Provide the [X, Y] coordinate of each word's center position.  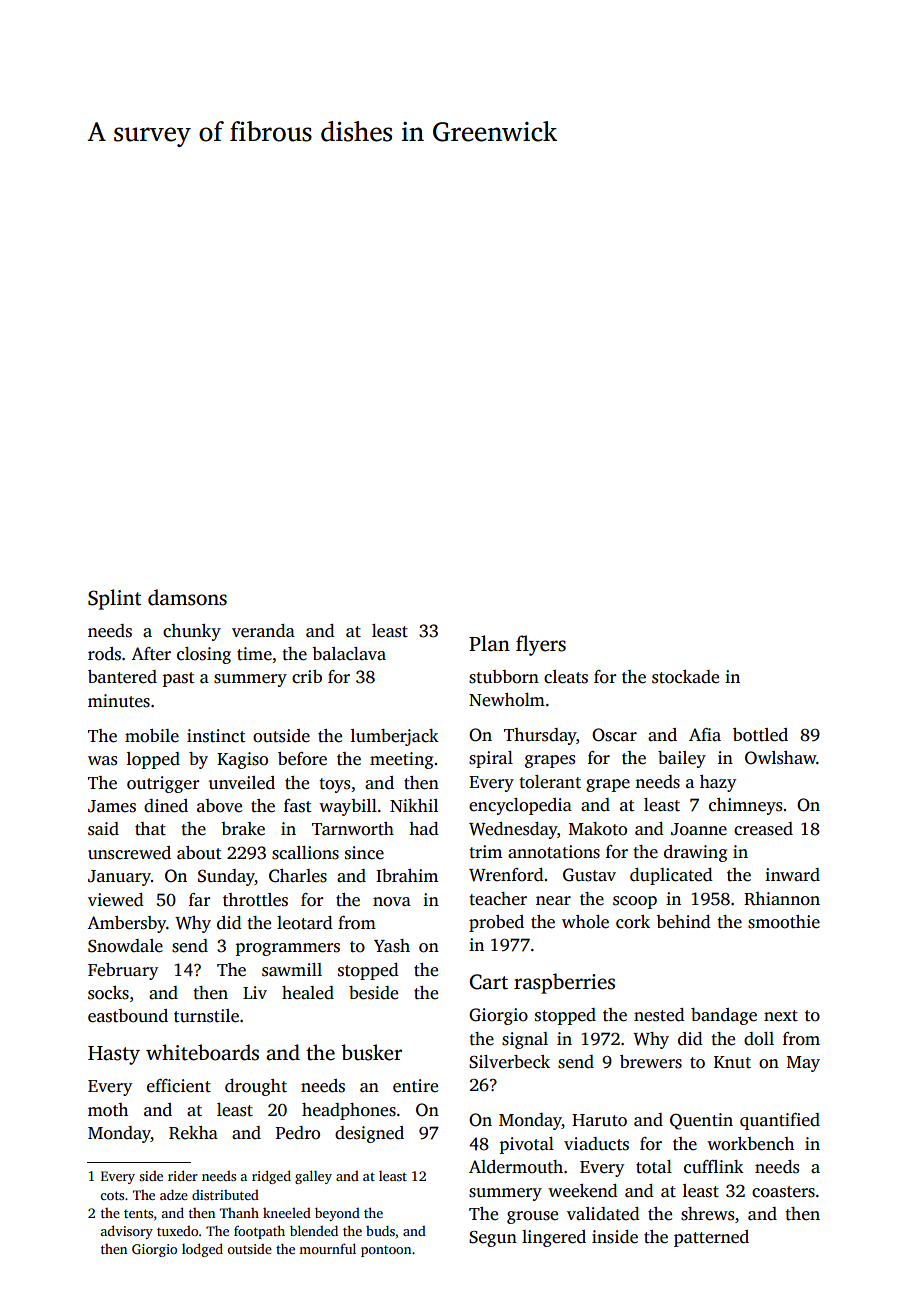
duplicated [671, 876]
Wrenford [506, 875]
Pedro [298, 1133]
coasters [783, 1192]
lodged [202, 1250]
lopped [153, 760]
